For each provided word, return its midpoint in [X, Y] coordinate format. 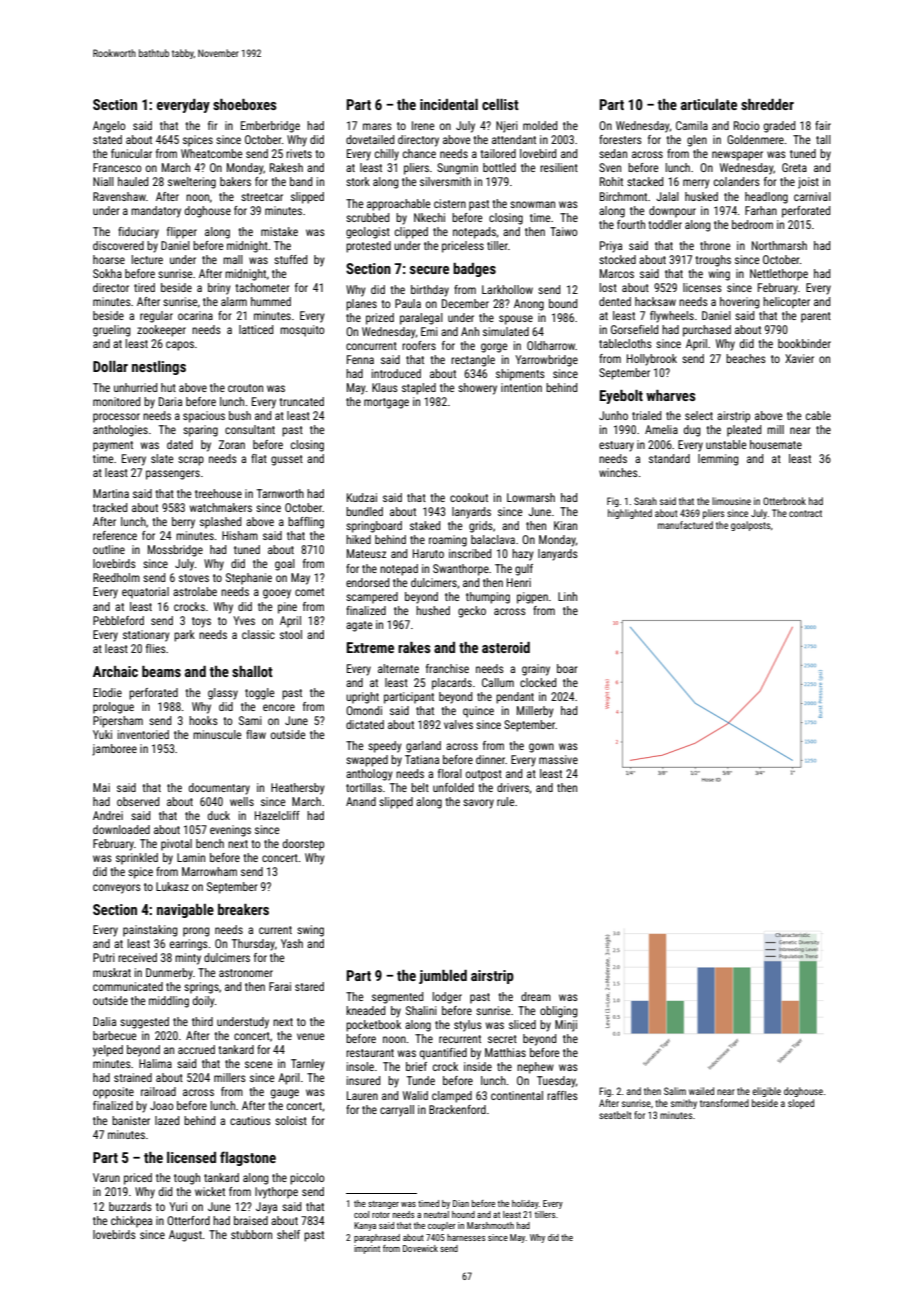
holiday [525, 1204]
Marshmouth [490, 1225]
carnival [812, 196]
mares [377, 126]
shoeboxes [245, 104]
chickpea [131, 1222]
